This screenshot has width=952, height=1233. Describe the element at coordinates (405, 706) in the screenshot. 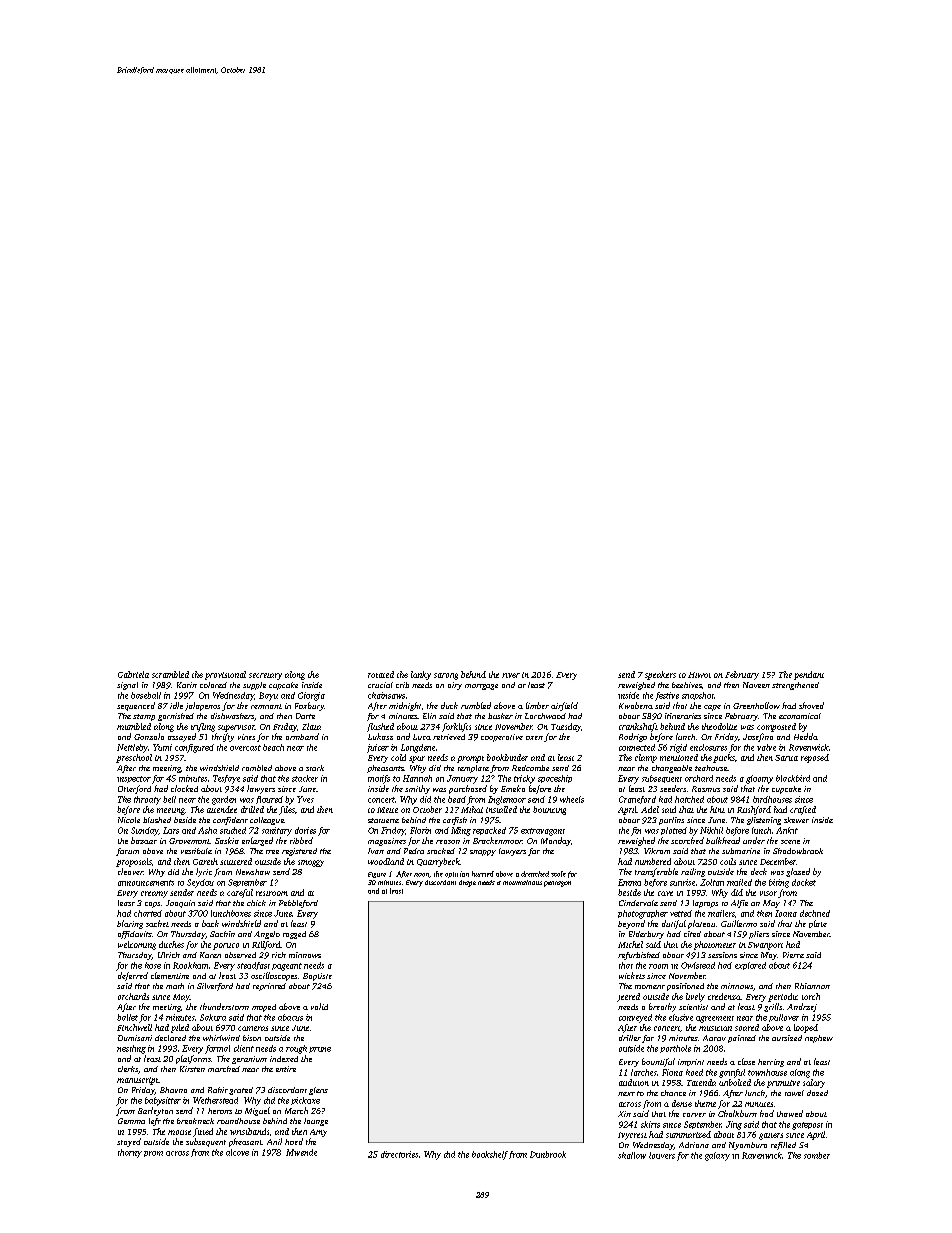

I see `midnight` at that location.
